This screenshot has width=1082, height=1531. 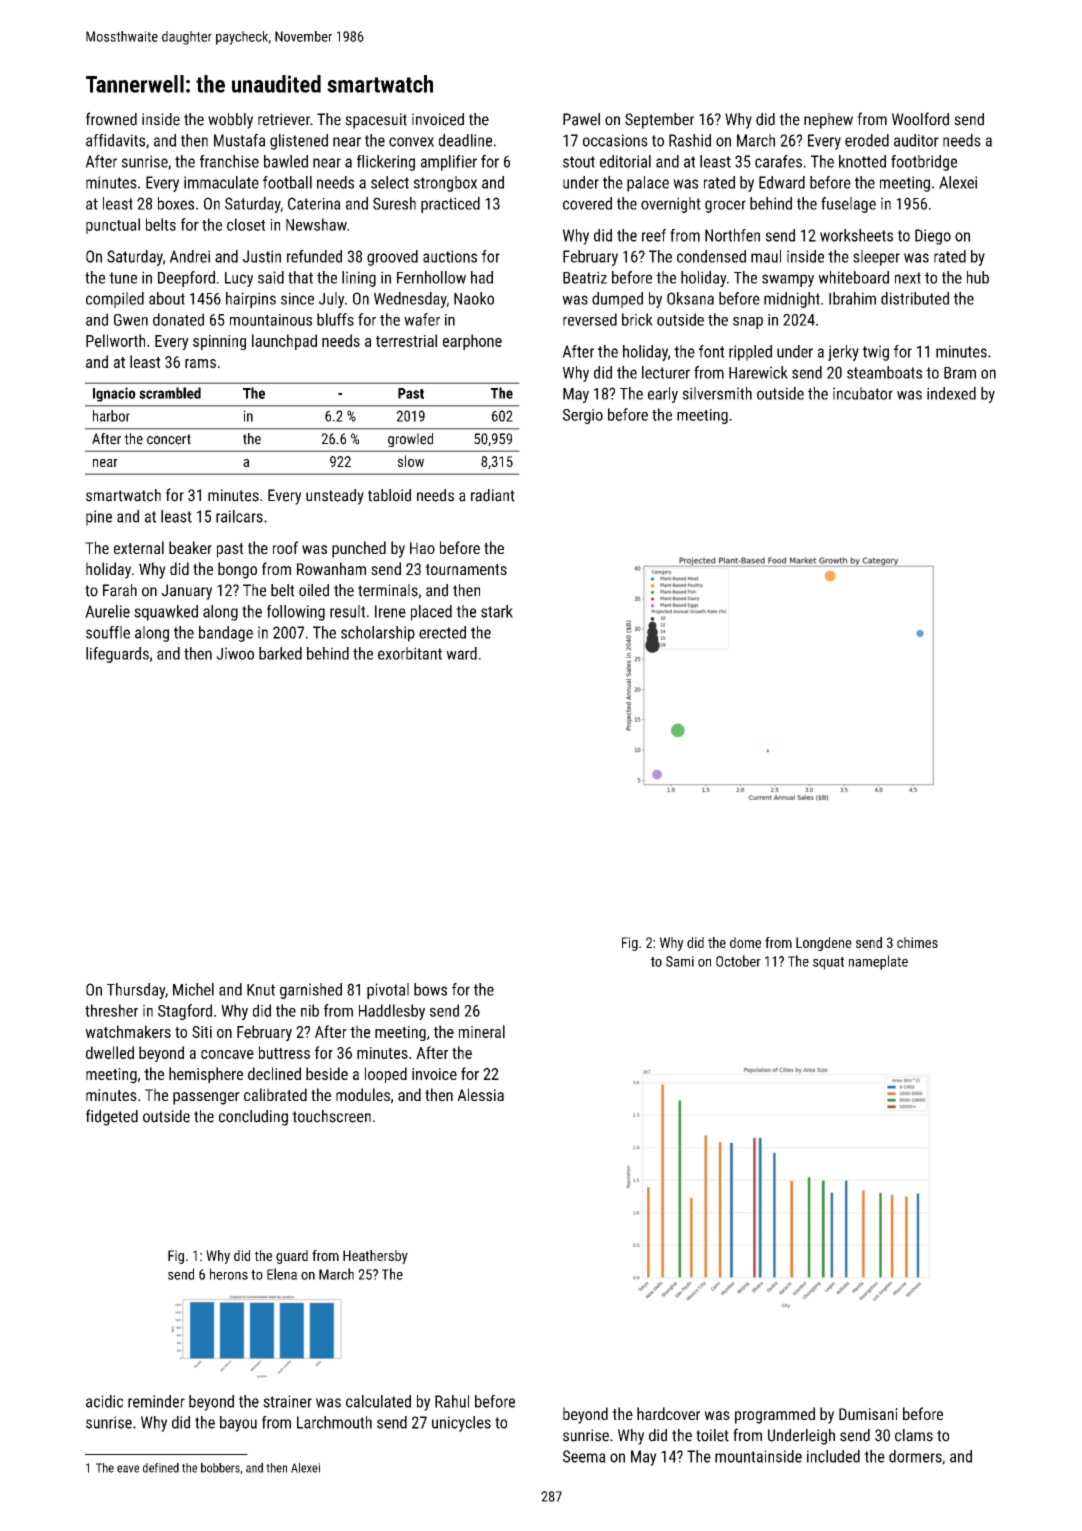 What do you see at coordinates (978, 277) in the screenshot?
I see `hub` at bounding box center [978, 277].
